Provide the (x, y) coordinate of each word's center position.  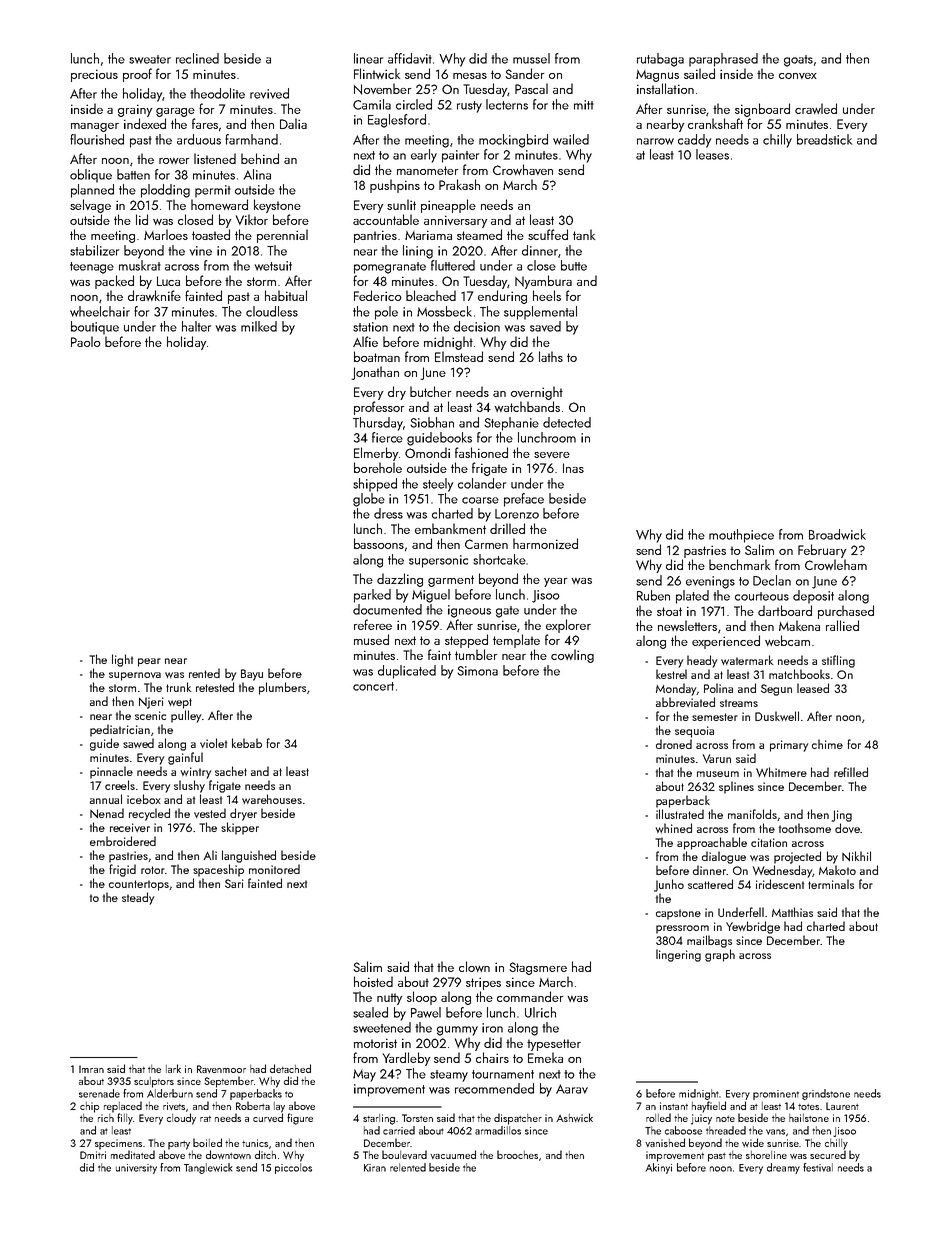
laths (551, 356)
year (555, 582)
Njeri (151, 703)
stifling (838, 661)
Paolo (86, 341)
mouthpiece (741, 536)
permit (213, 191)
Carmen (486, 544)
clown (474, 966)
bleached (431, 295)
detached (290, 1068)
